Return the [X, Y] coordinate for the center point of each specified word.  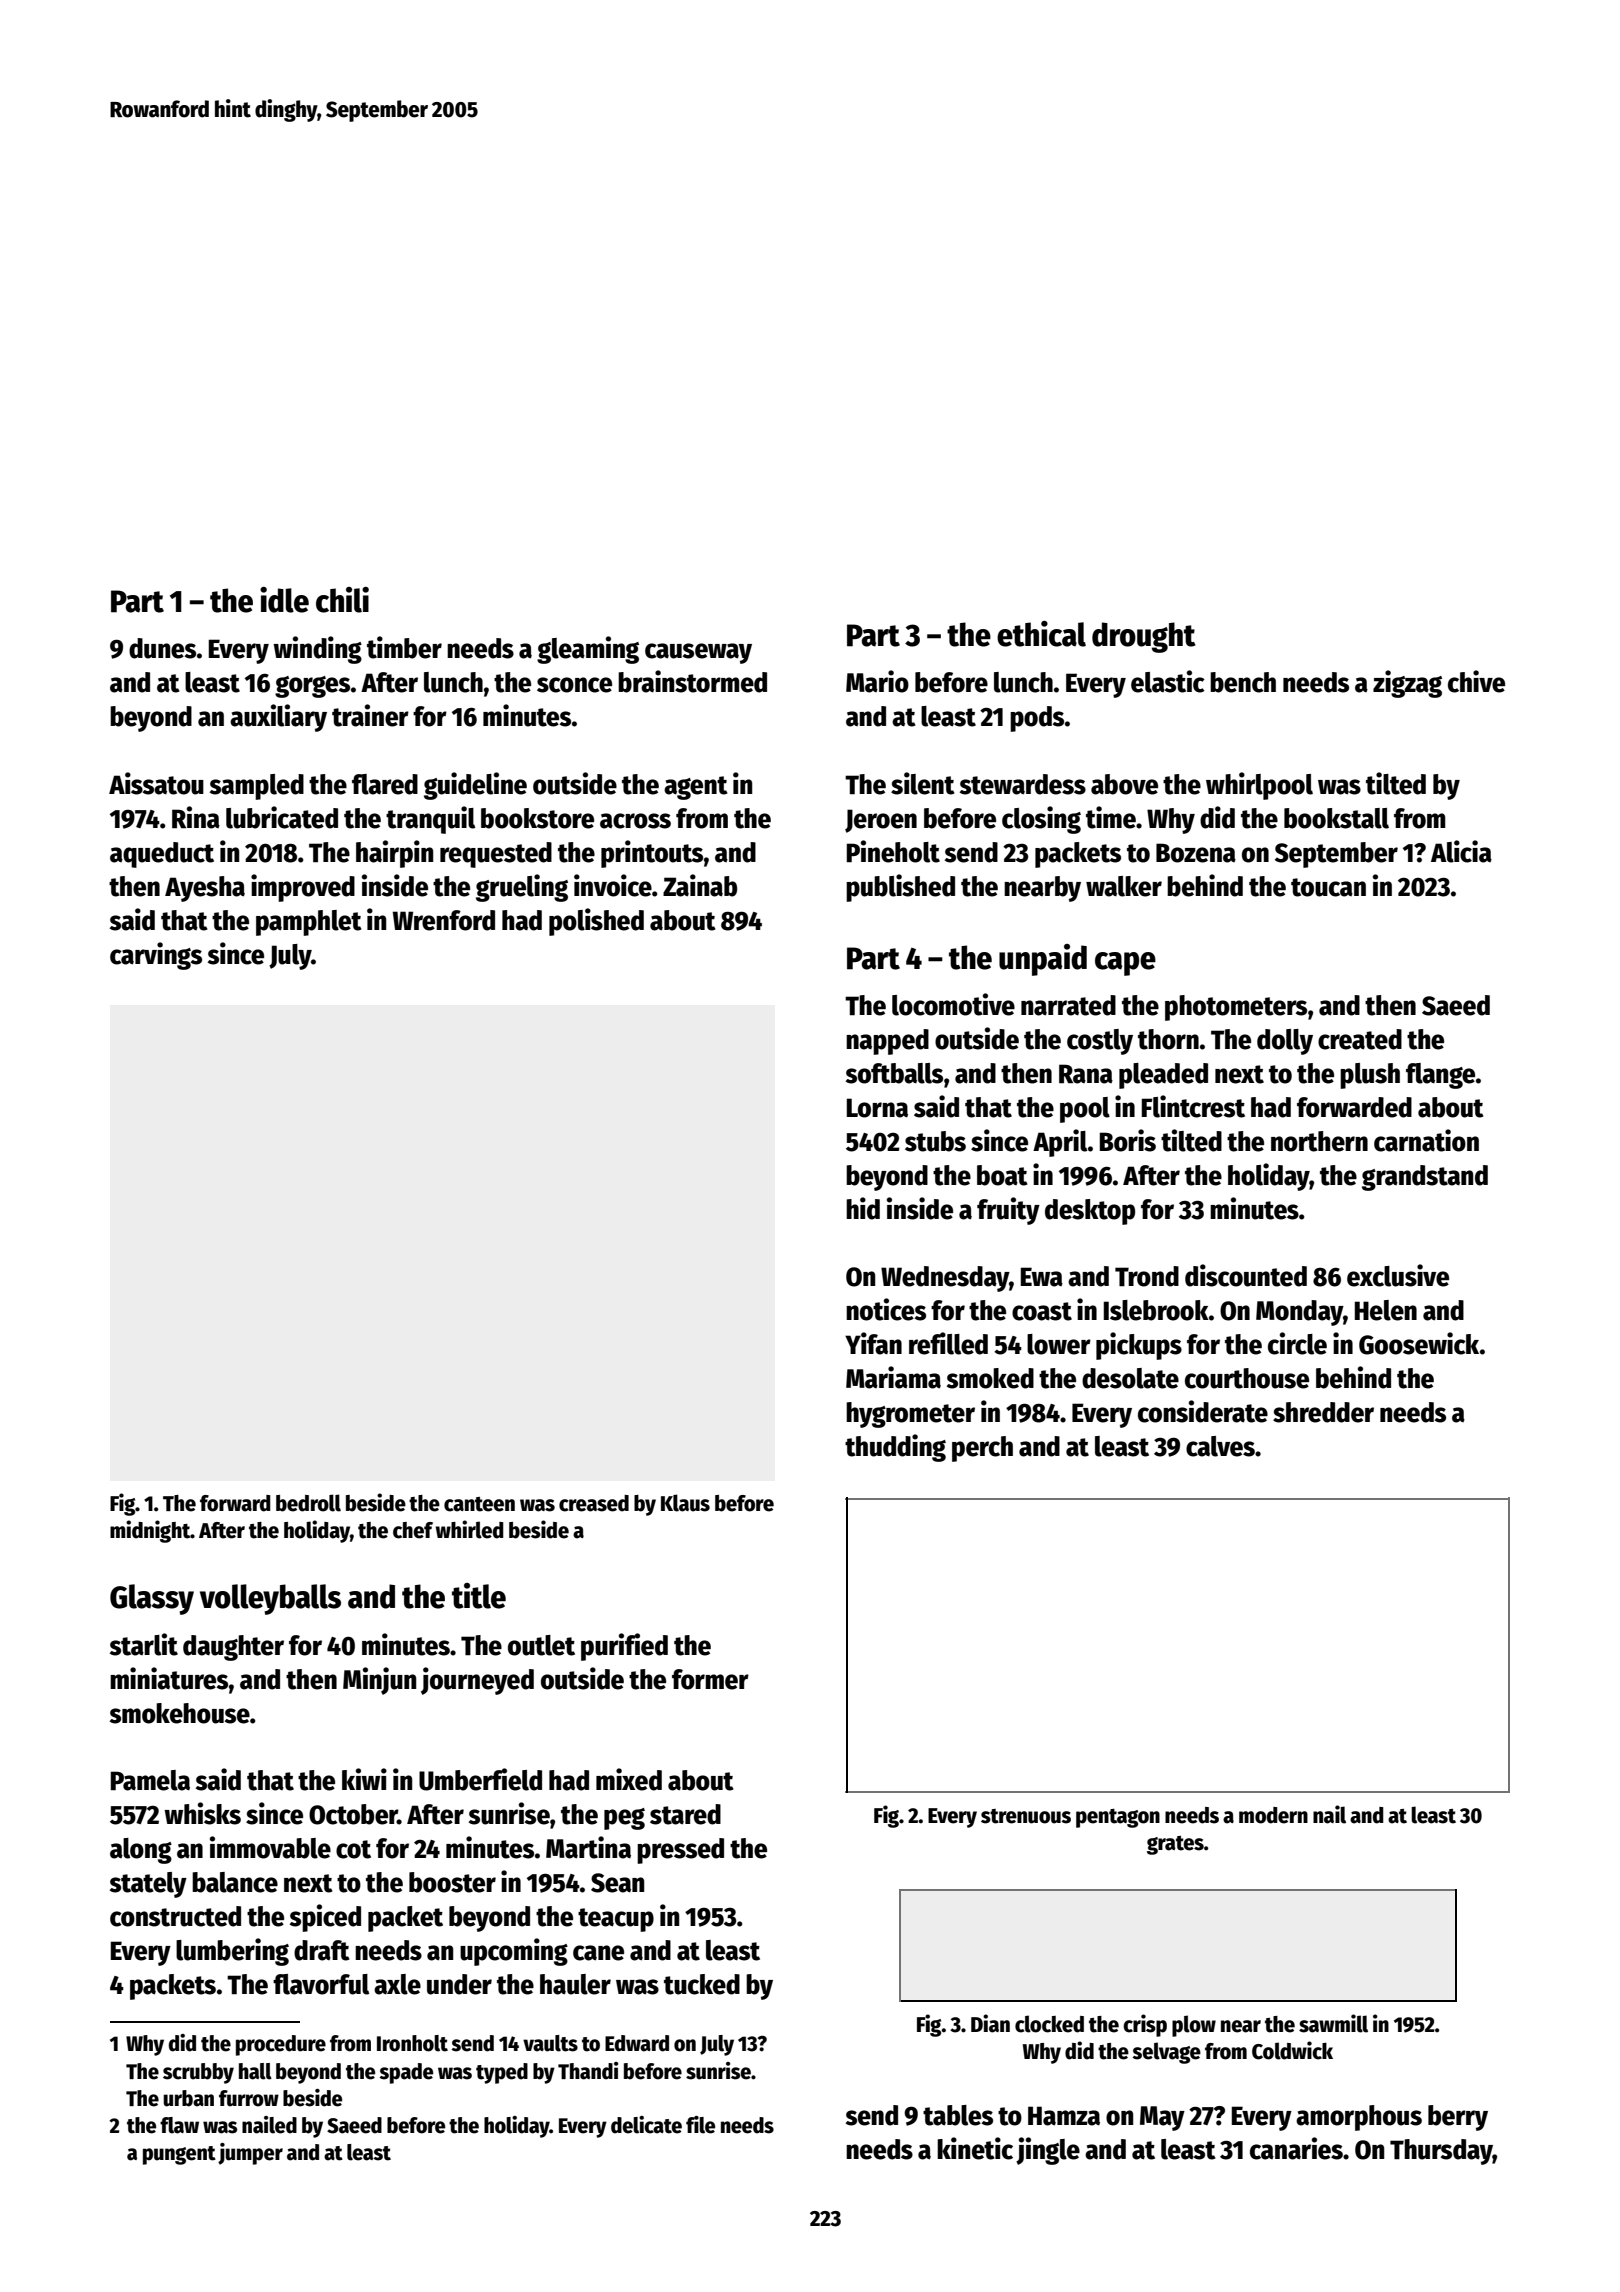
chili [342, 600]
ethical [1041, 634]
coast [1042, 1311]
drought [1144, 637]
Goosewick [1419, 1343]
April [1060, 1143]
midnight [150, 1531]
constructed [175, 1916]
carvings [156, 956]
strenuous [1026, 1816]
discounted [1246, 1275]
